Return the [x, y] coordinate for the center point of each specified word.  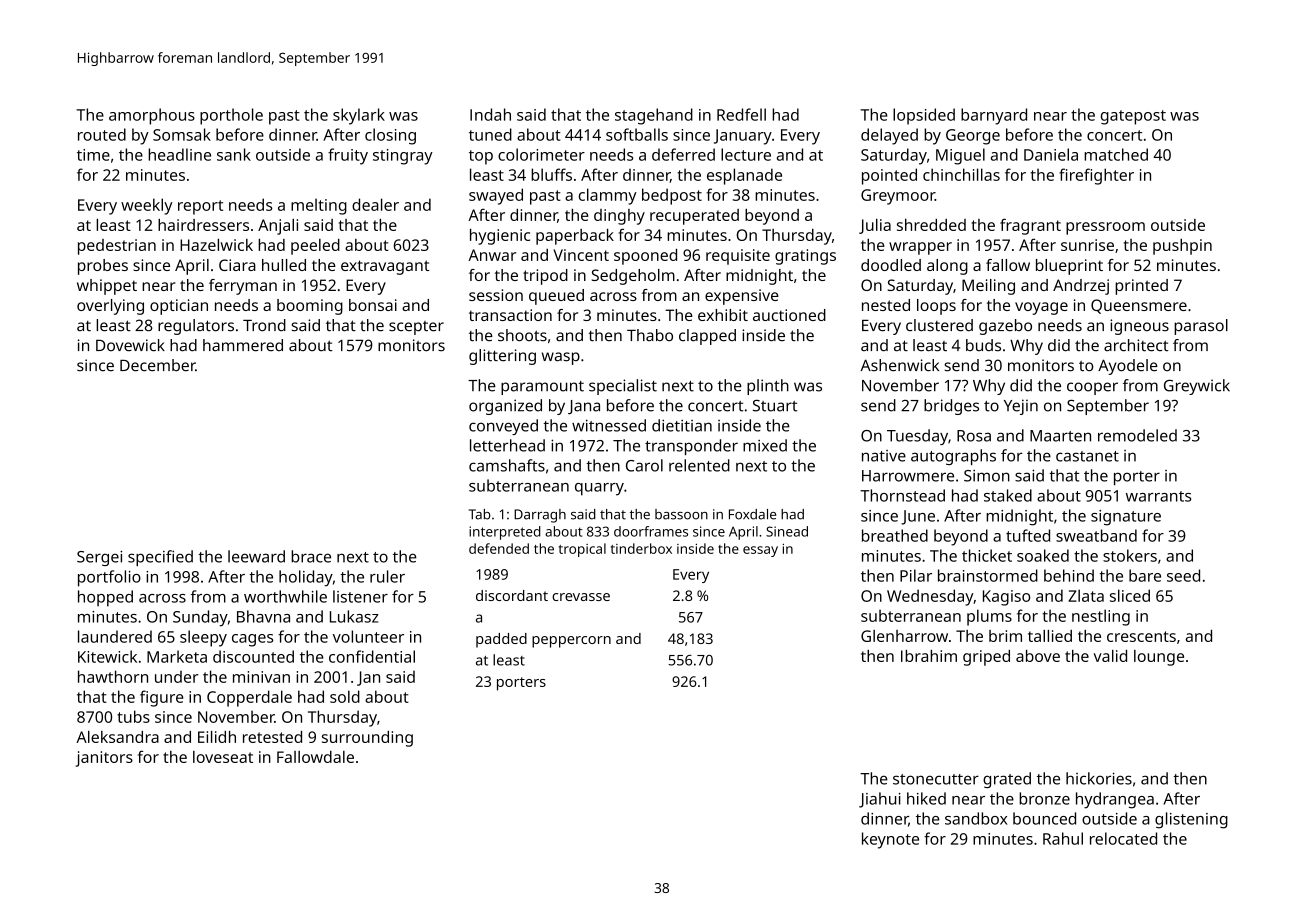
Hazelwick [216, 245]
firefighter [1096, 176]
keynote [890, 840]
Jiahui [880, 800]
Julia [875, 226]
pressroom [1105, 228]
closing [390, 136]
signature [1126, 518]
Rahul [1063, 838]
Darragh [540, 516]
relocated [1123, 838]
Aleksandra [117, 737]
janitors [104, 759]
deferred [683, 154]
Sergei [99, 558]
